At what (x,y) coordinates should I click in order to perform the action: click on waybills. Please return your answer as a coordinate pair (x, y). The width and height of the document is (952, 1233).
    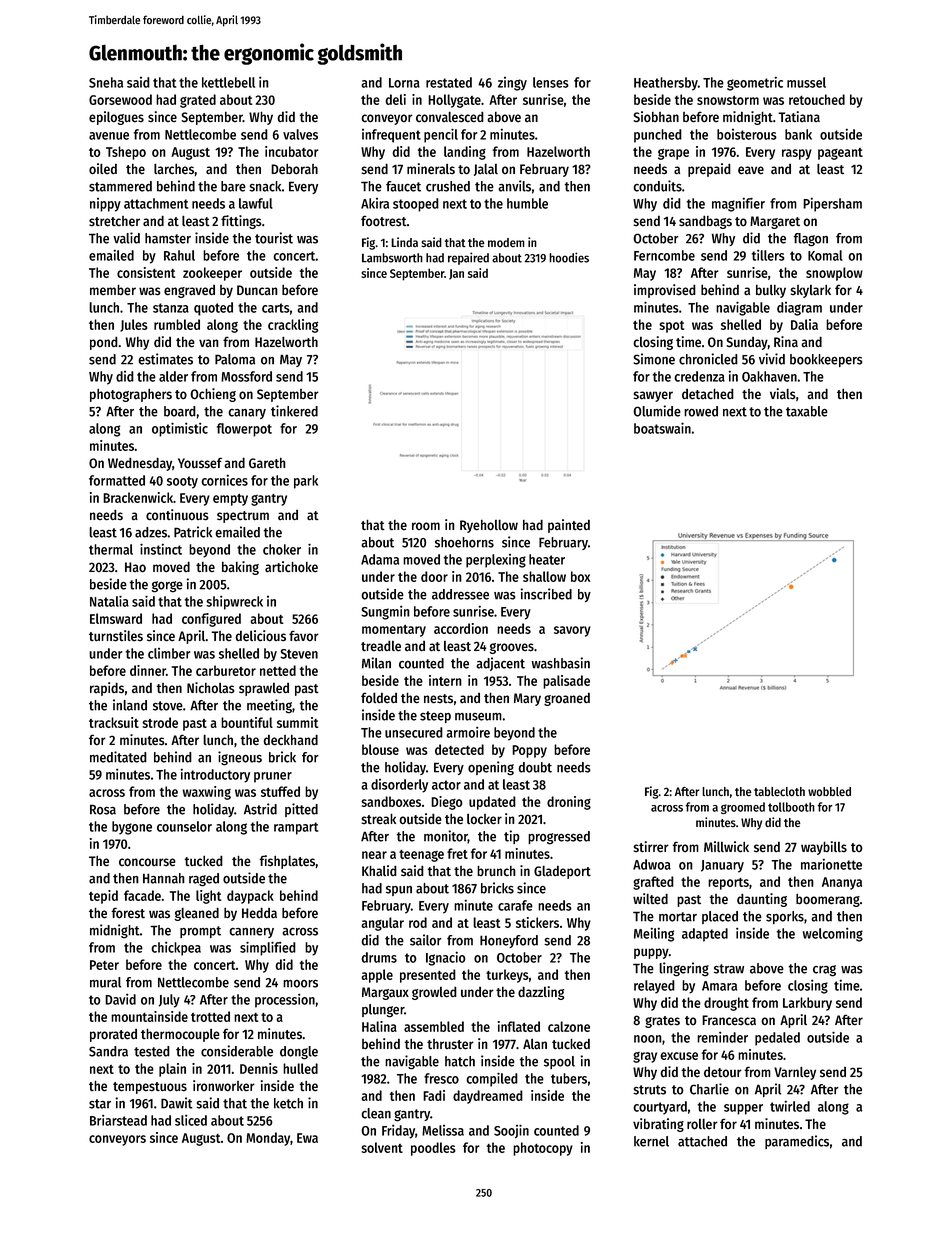
    Looking at the image, I should click on (824, 848).
